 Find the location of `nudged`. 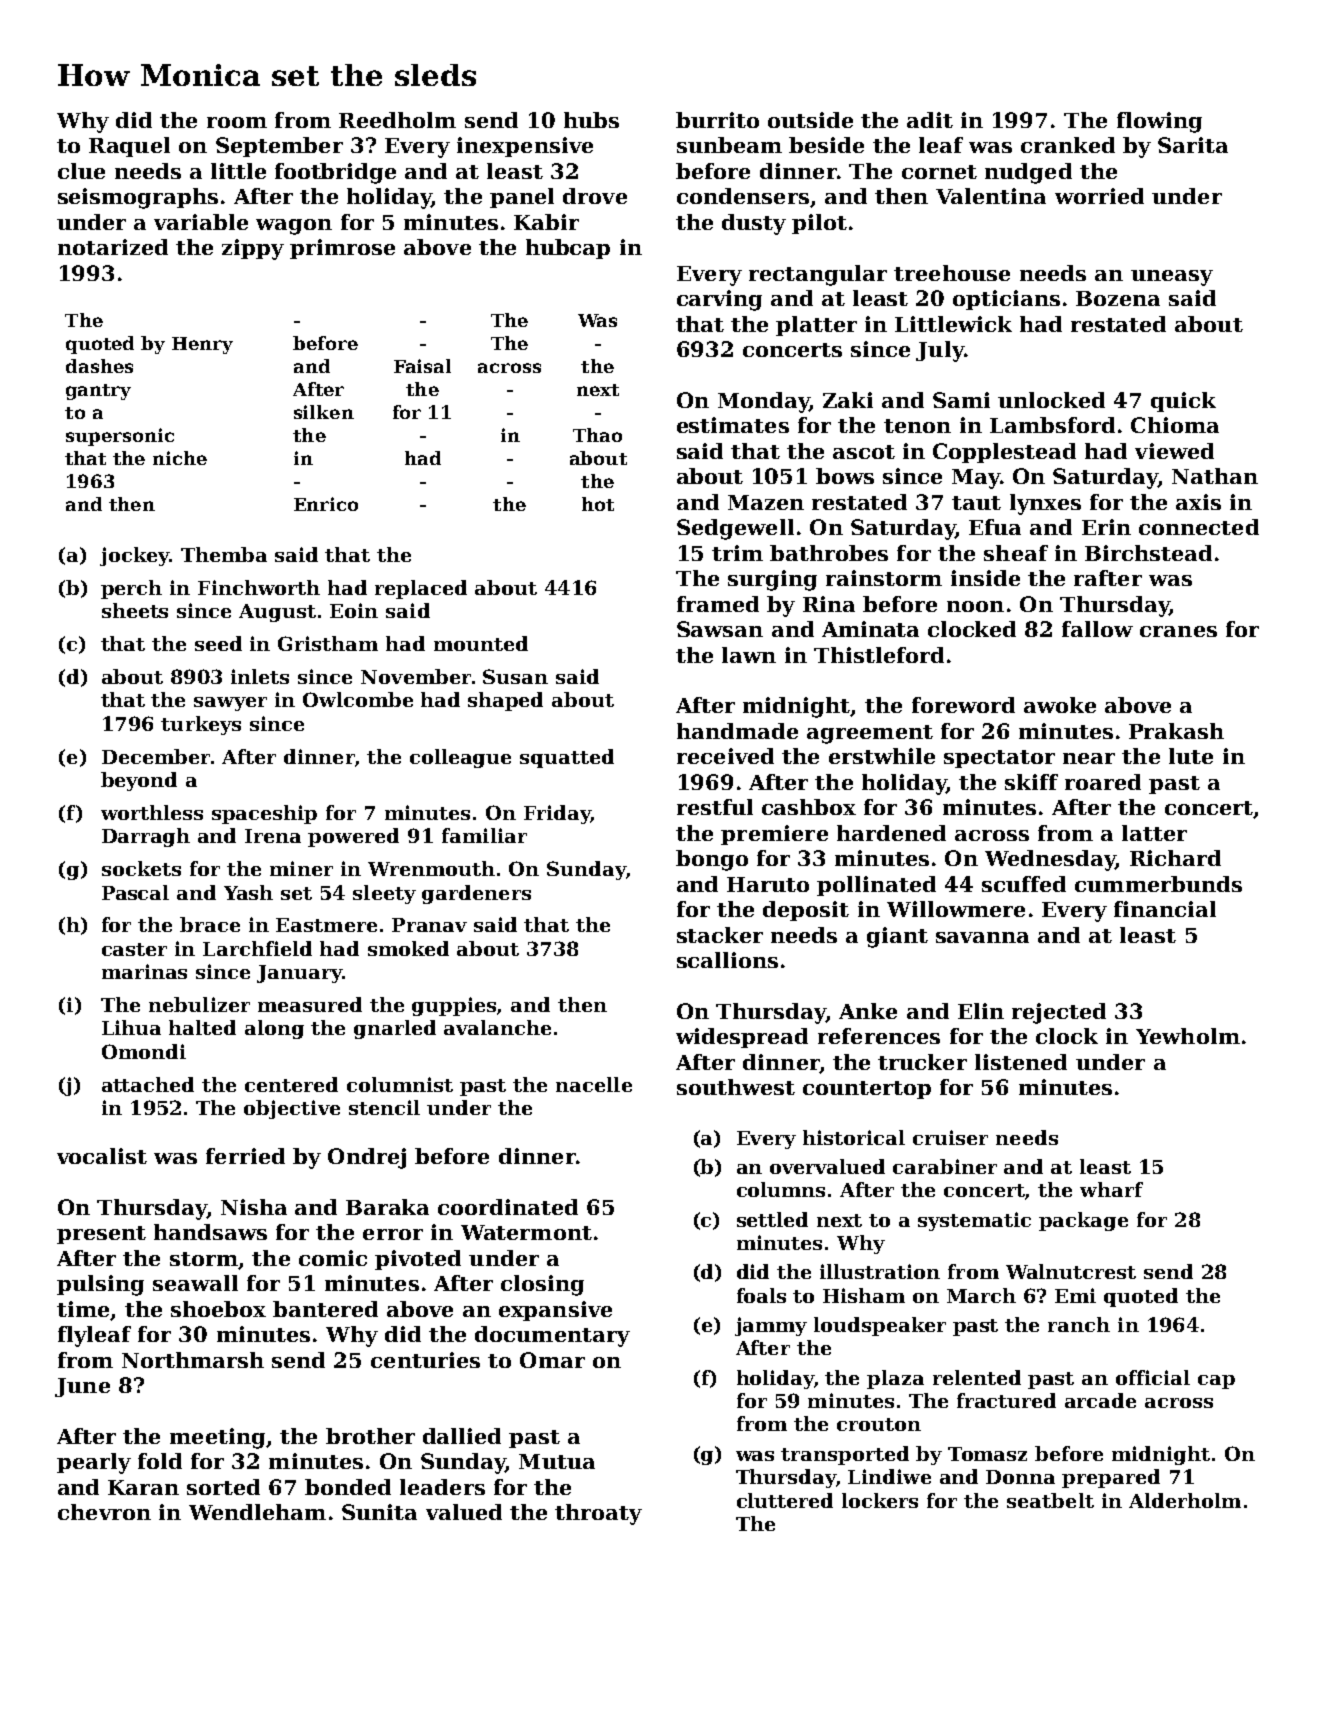

nudged is located at coordinates (1028, 173).
